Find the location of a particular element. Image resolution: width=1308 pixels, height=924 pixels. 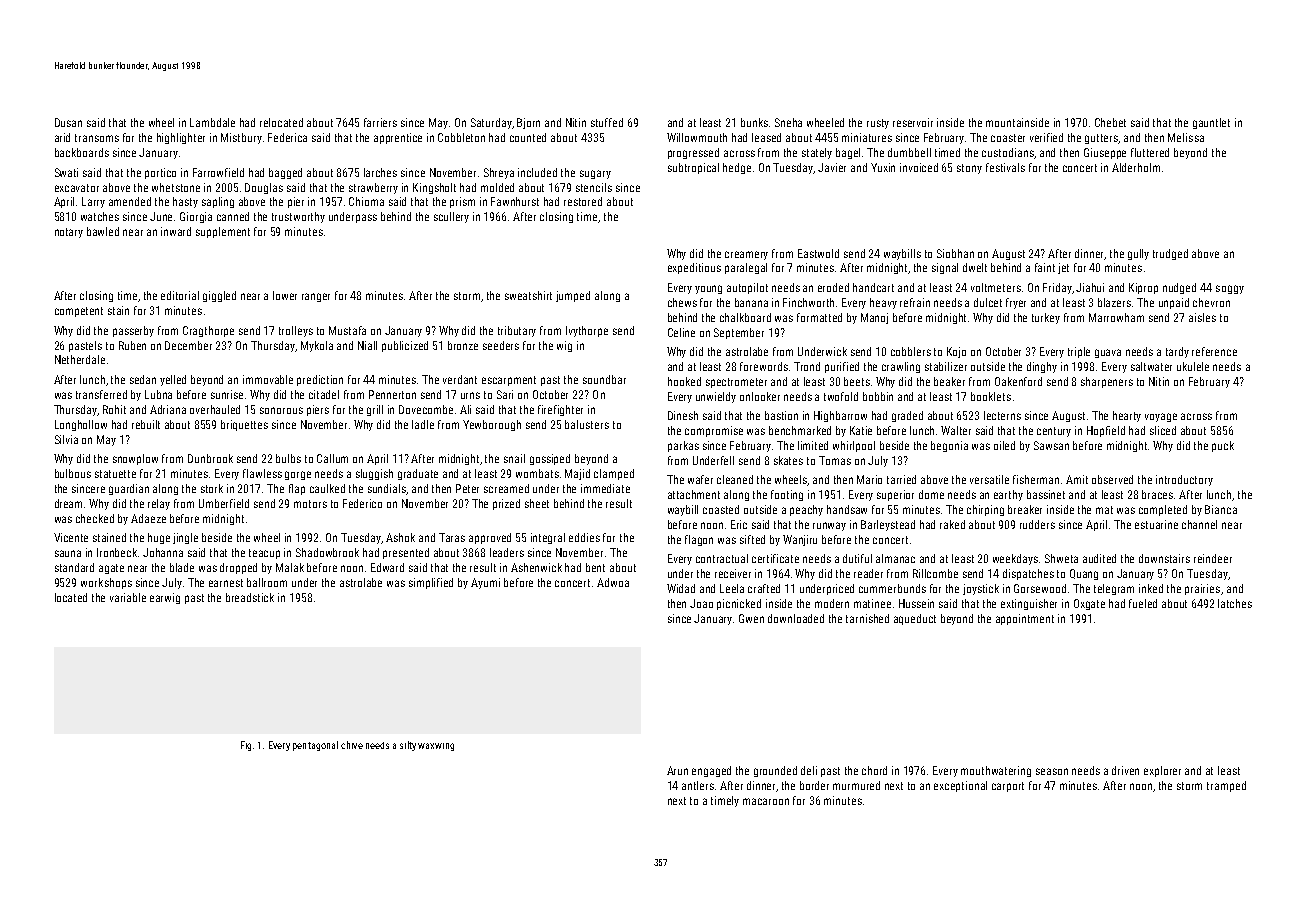

agate is located at coordinates (111, 569).
